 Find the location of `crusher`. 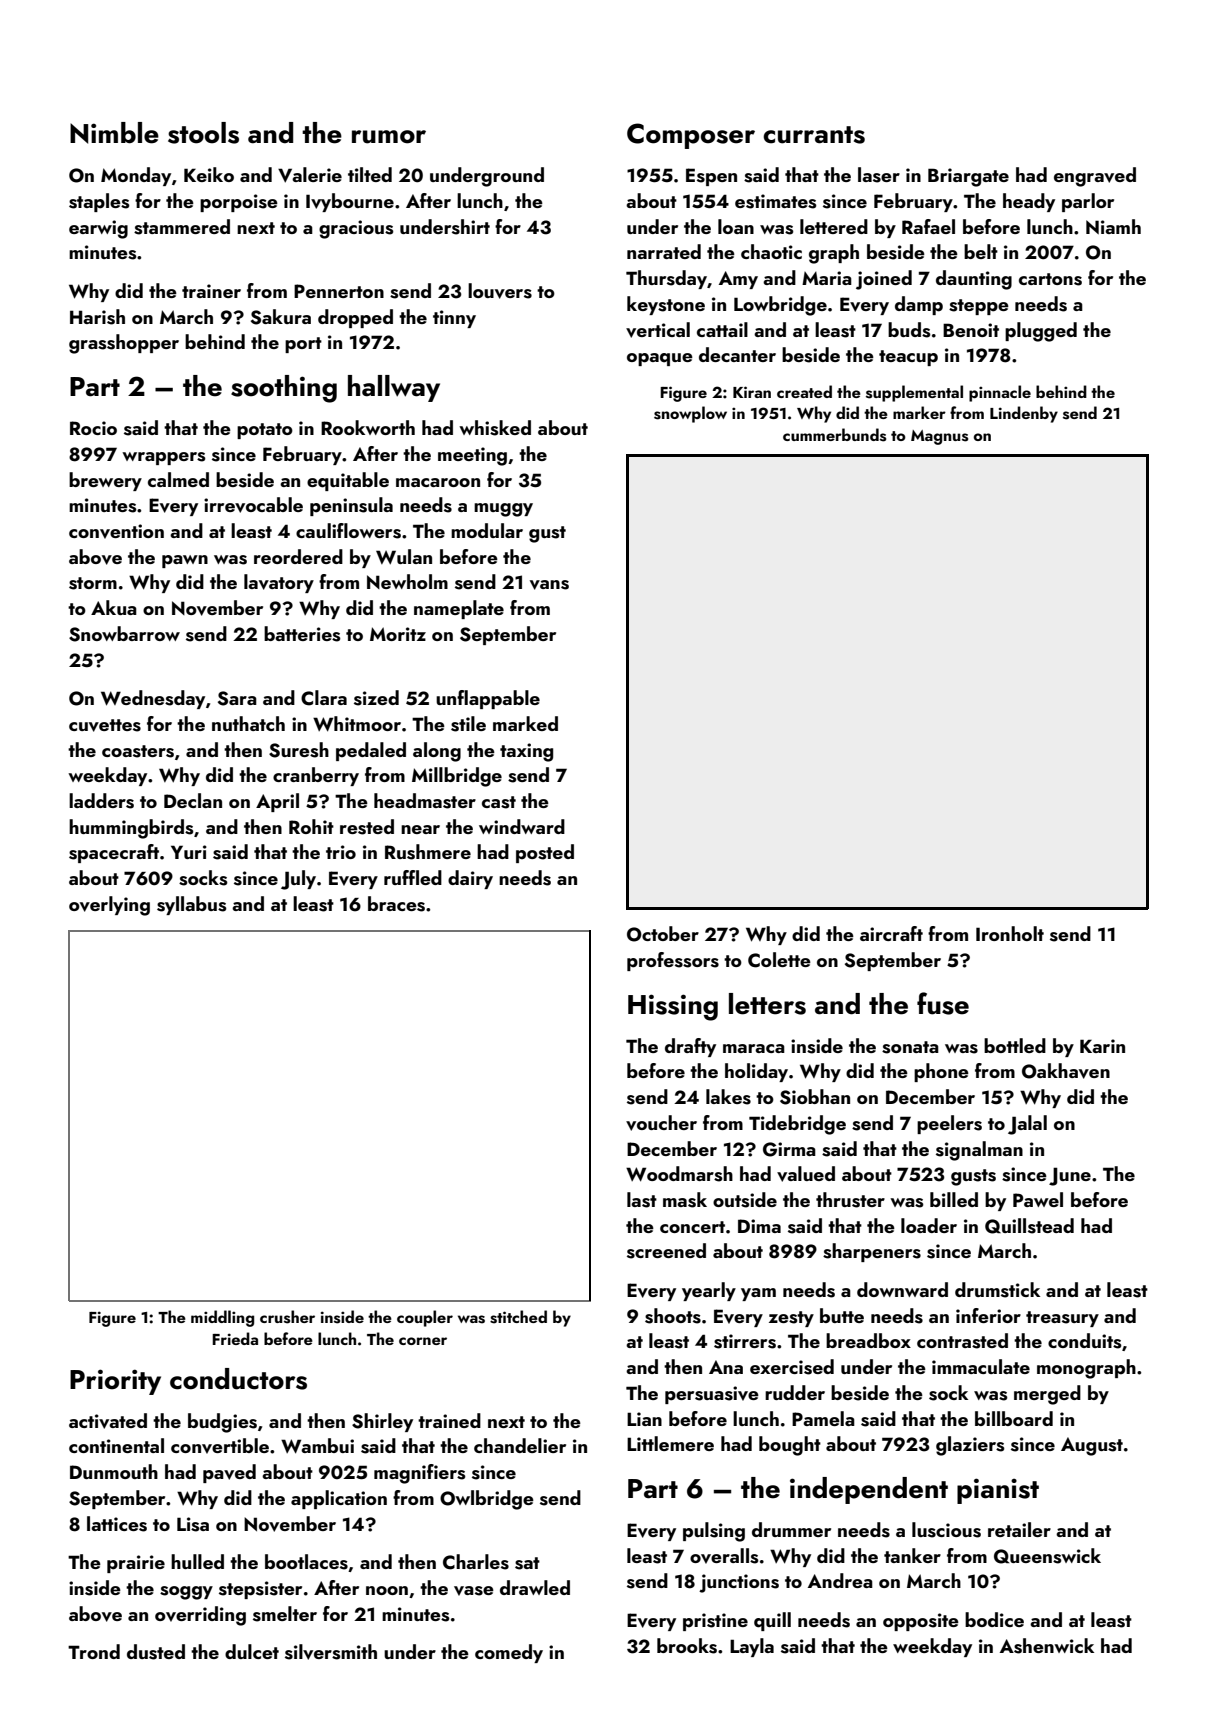

crusher is located at coordinates (287, 1317).
